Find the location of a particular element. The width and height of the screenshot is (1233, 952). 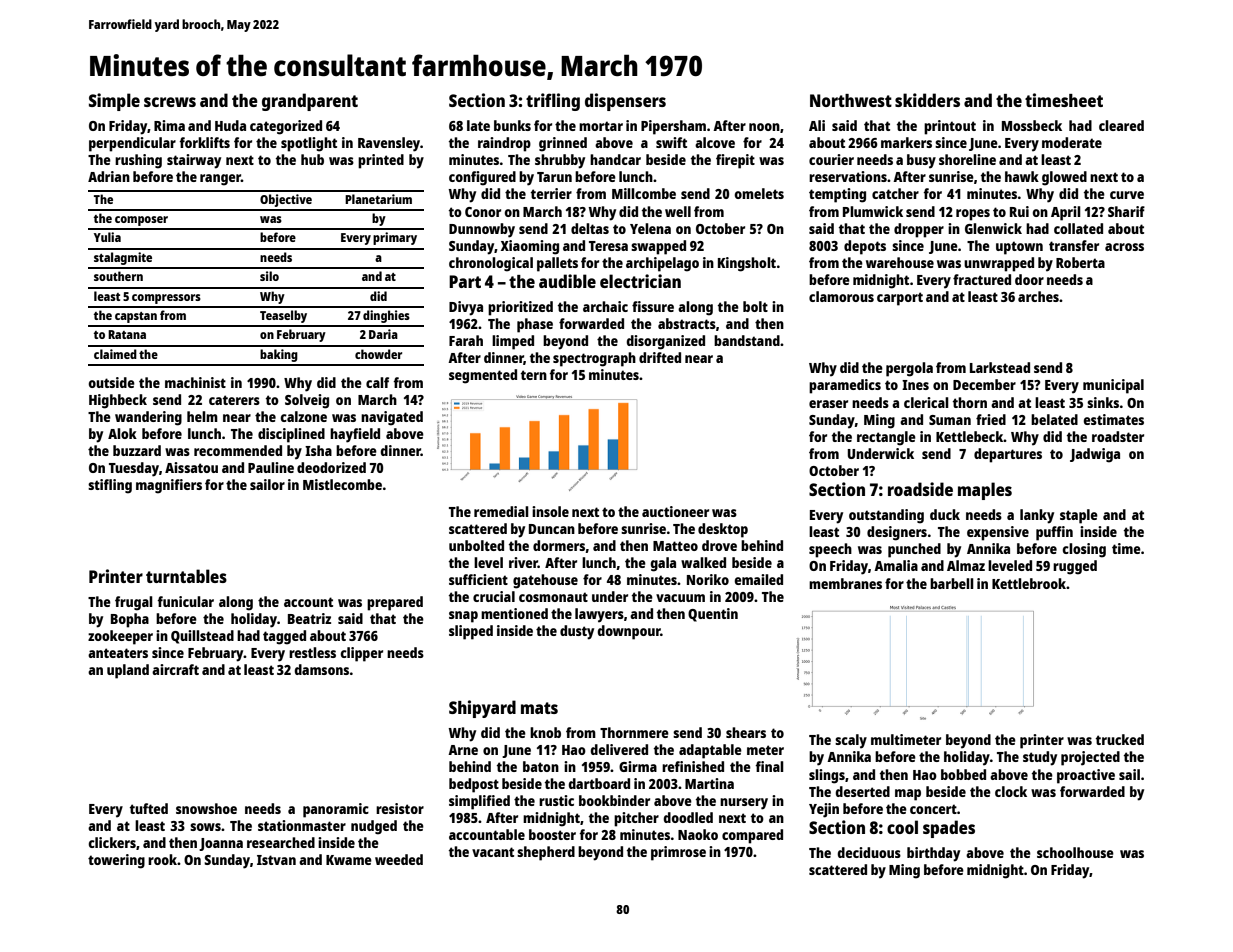

Alok is located at coordinates (122, 433).
